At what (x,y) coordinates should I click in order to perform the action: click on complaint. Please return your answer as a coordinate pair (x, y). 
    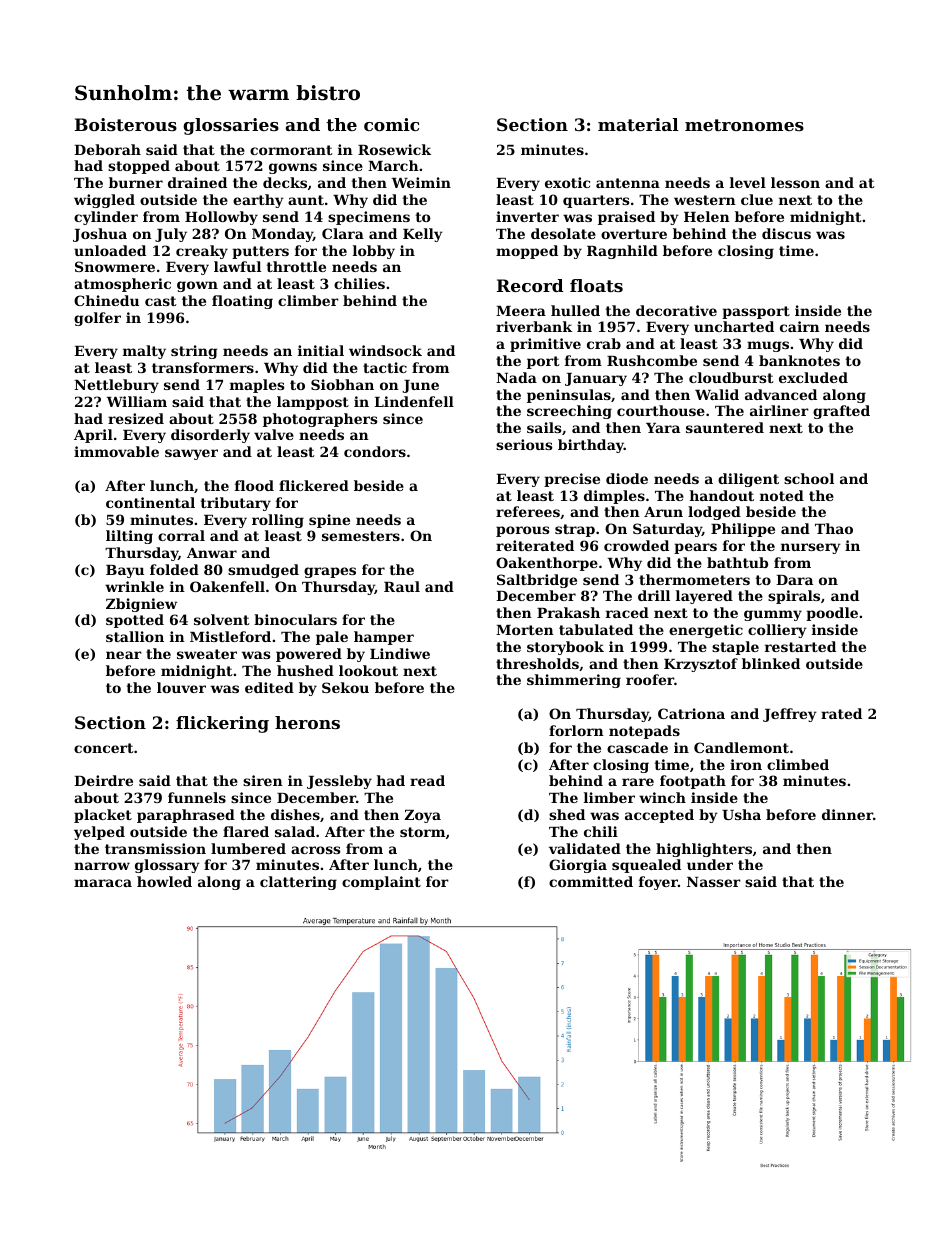
    Looking at the image, I should click on (381, 883).
